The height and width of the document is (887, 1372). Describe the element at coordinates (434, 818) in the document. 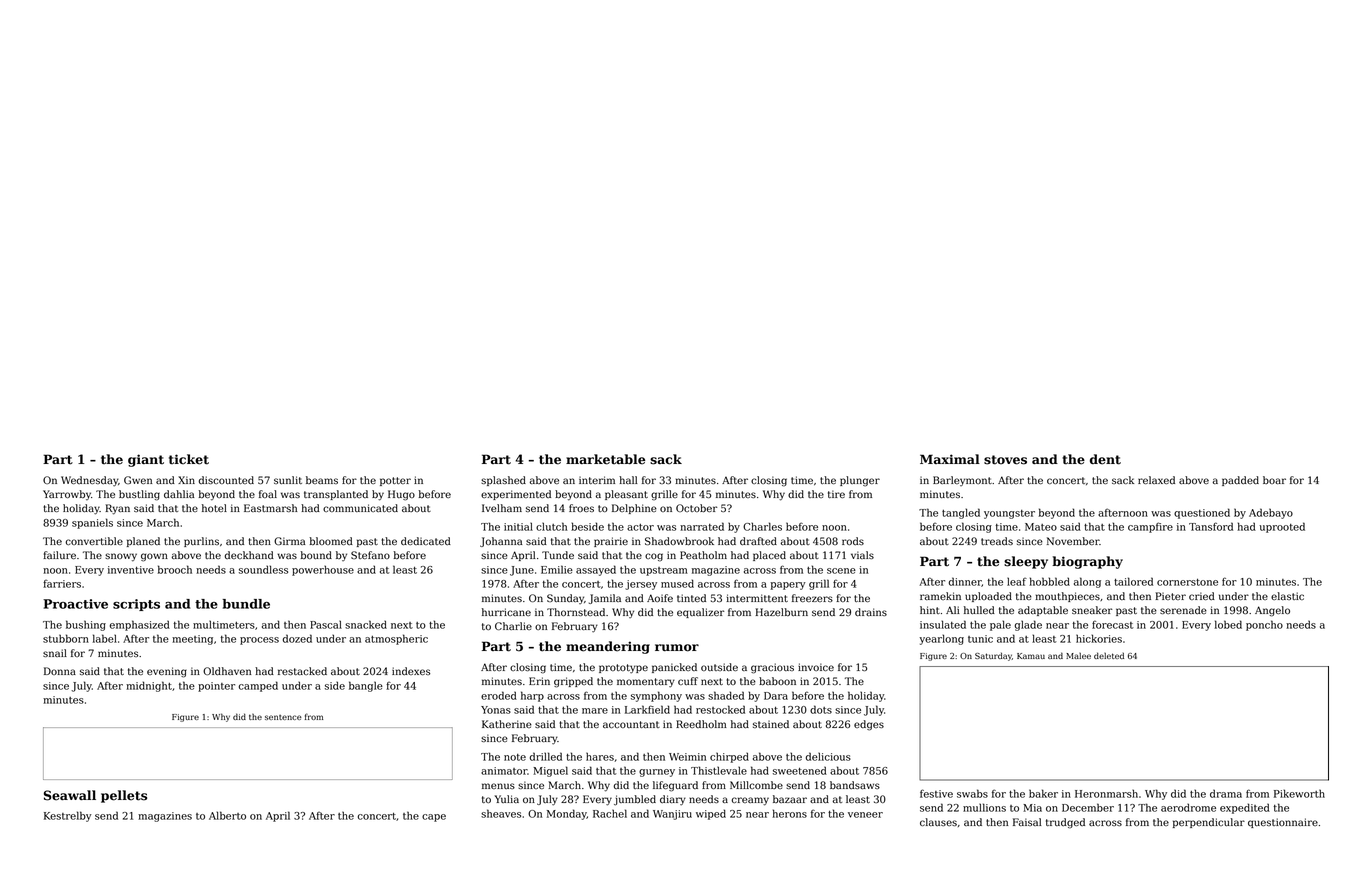

I see `cape` at that location.
